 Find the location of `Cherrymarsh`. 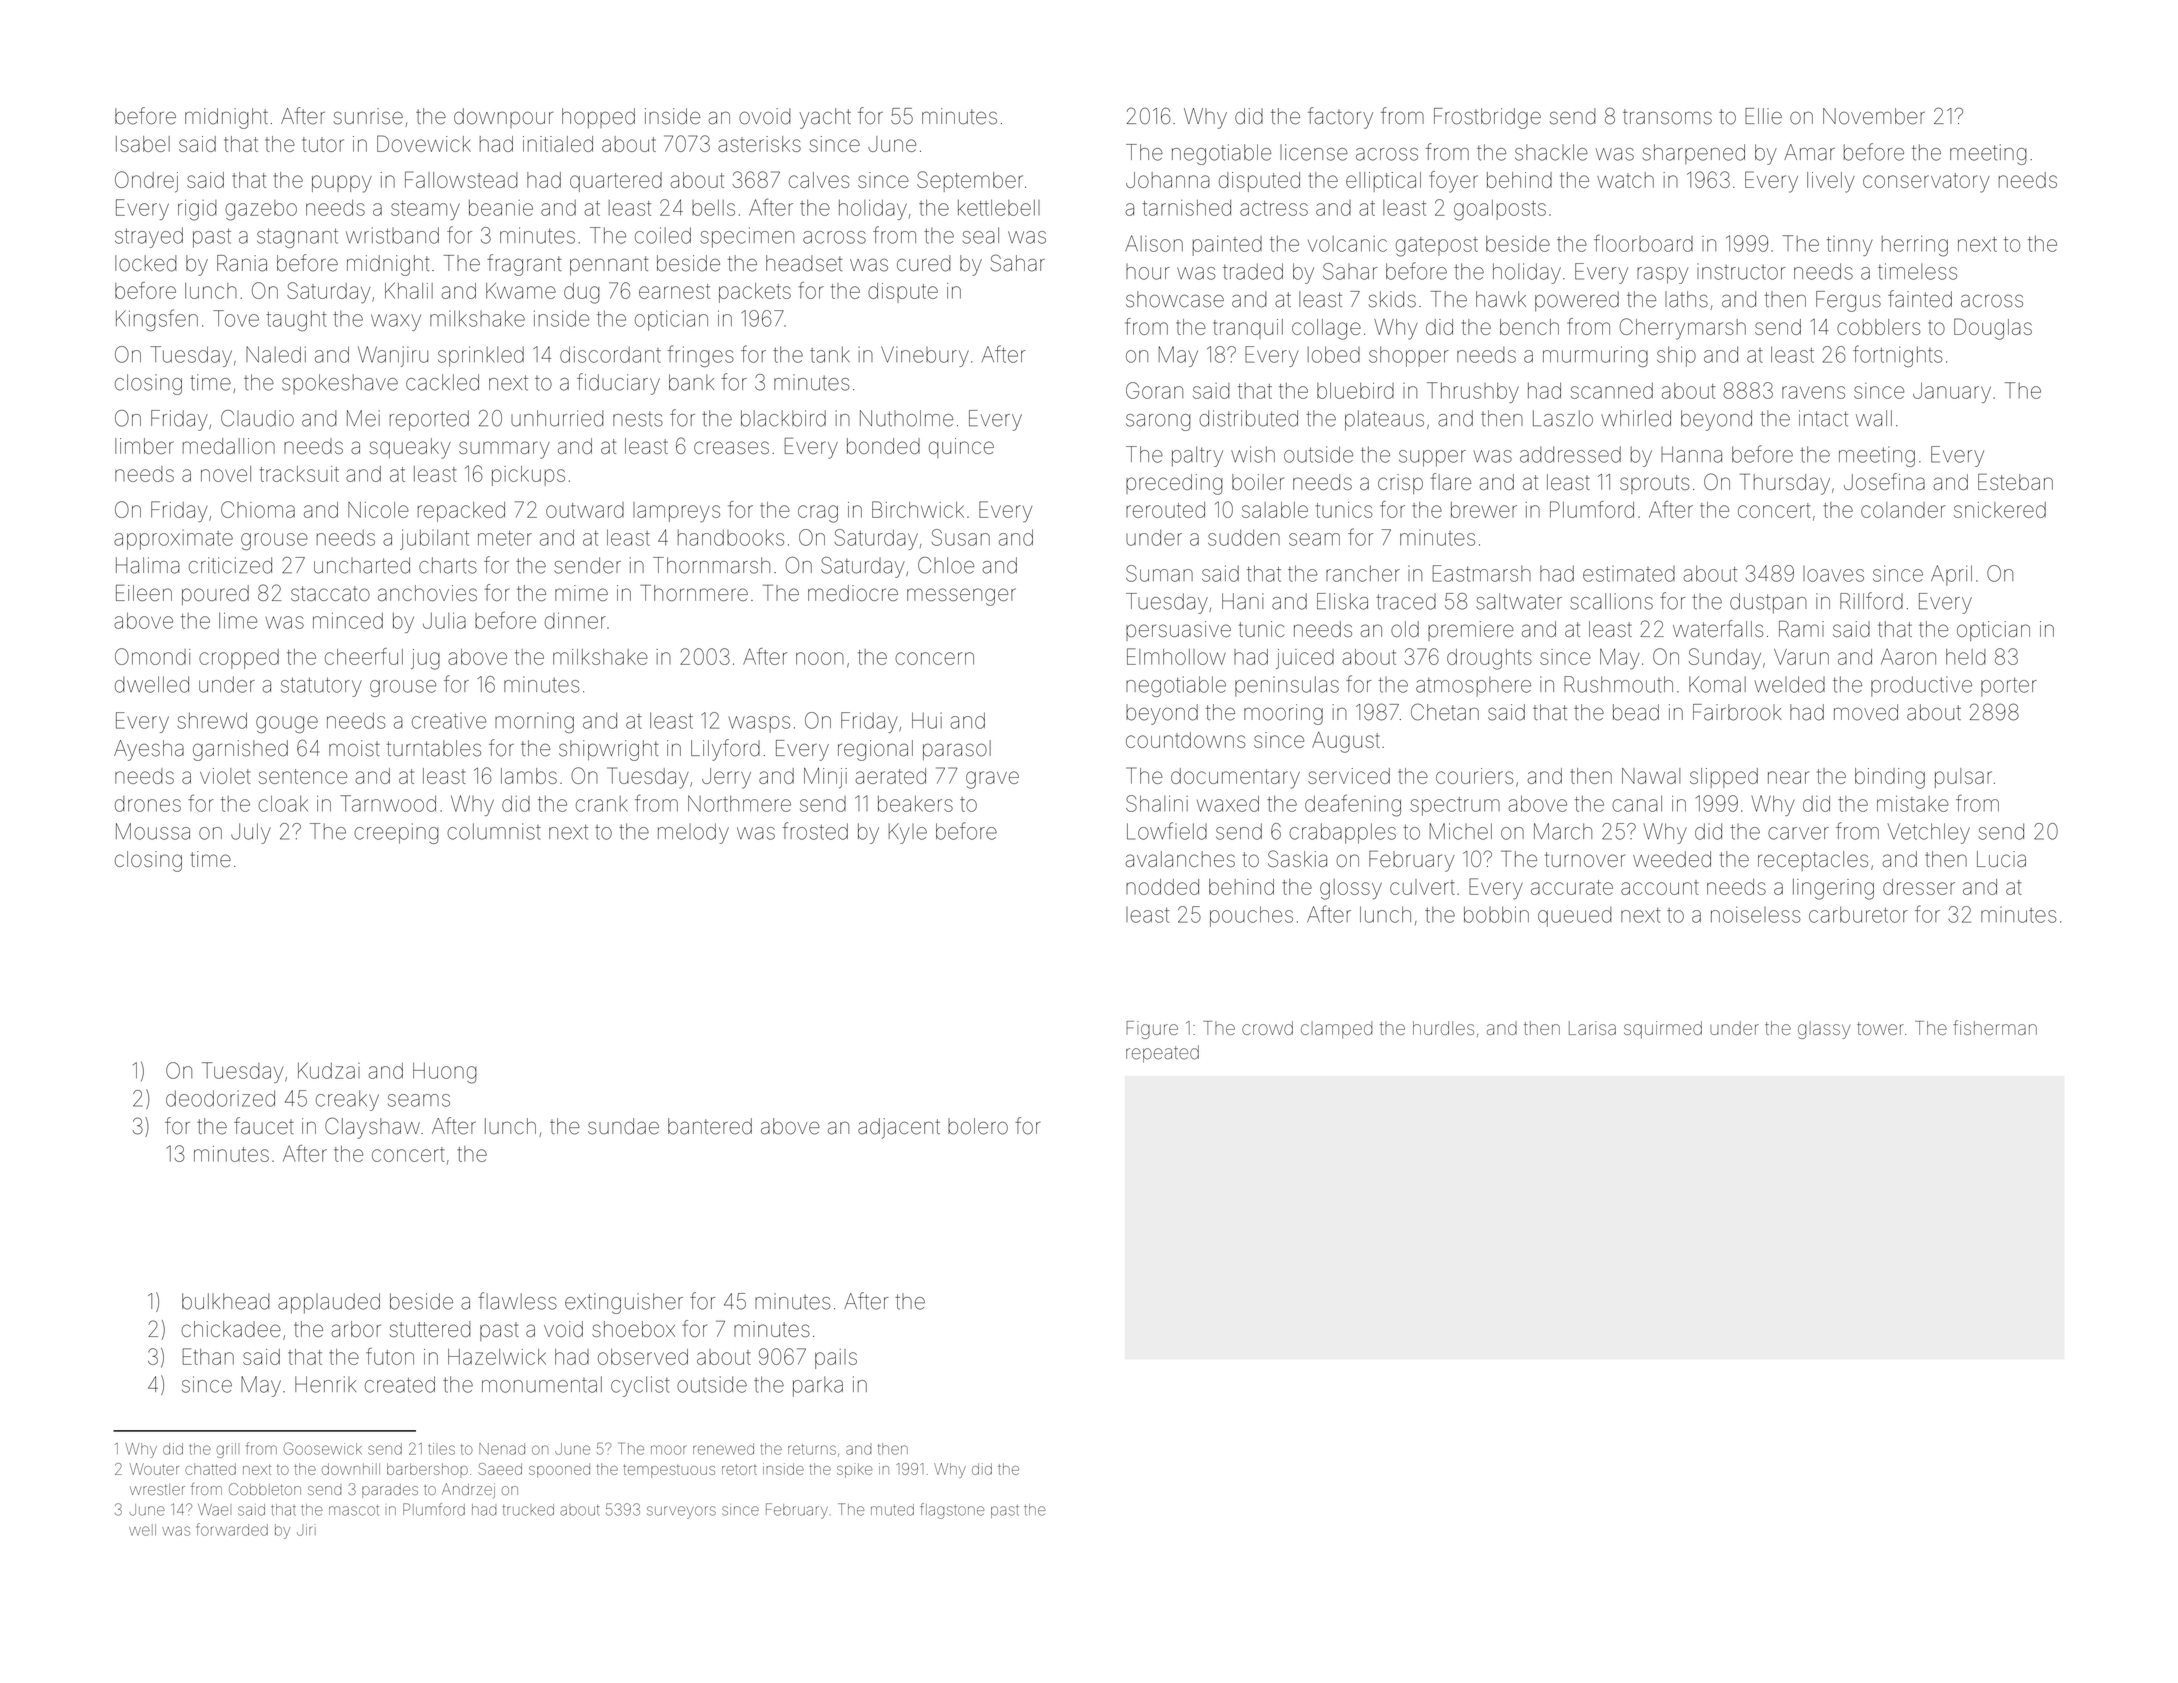

Cherrymarsh is located at coordinates (1683, 329).
